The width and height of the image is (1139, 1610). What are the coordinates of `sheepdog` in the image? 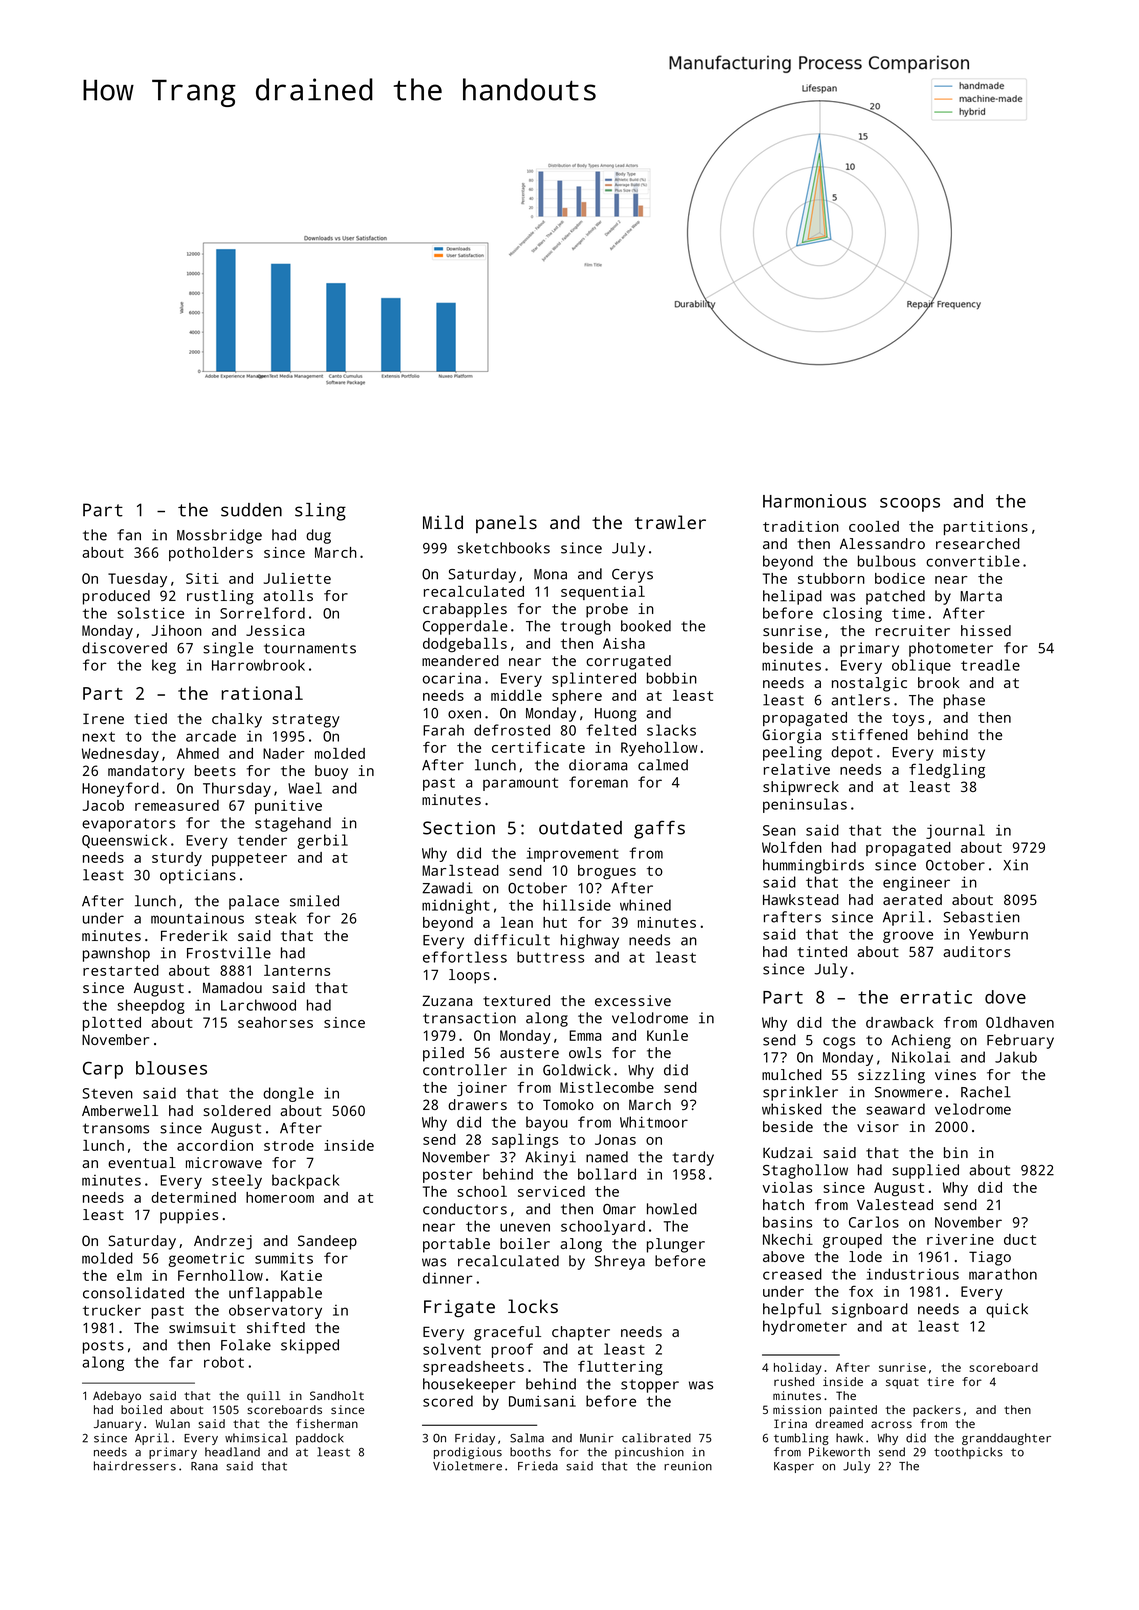 It's located at (151, 1006).
